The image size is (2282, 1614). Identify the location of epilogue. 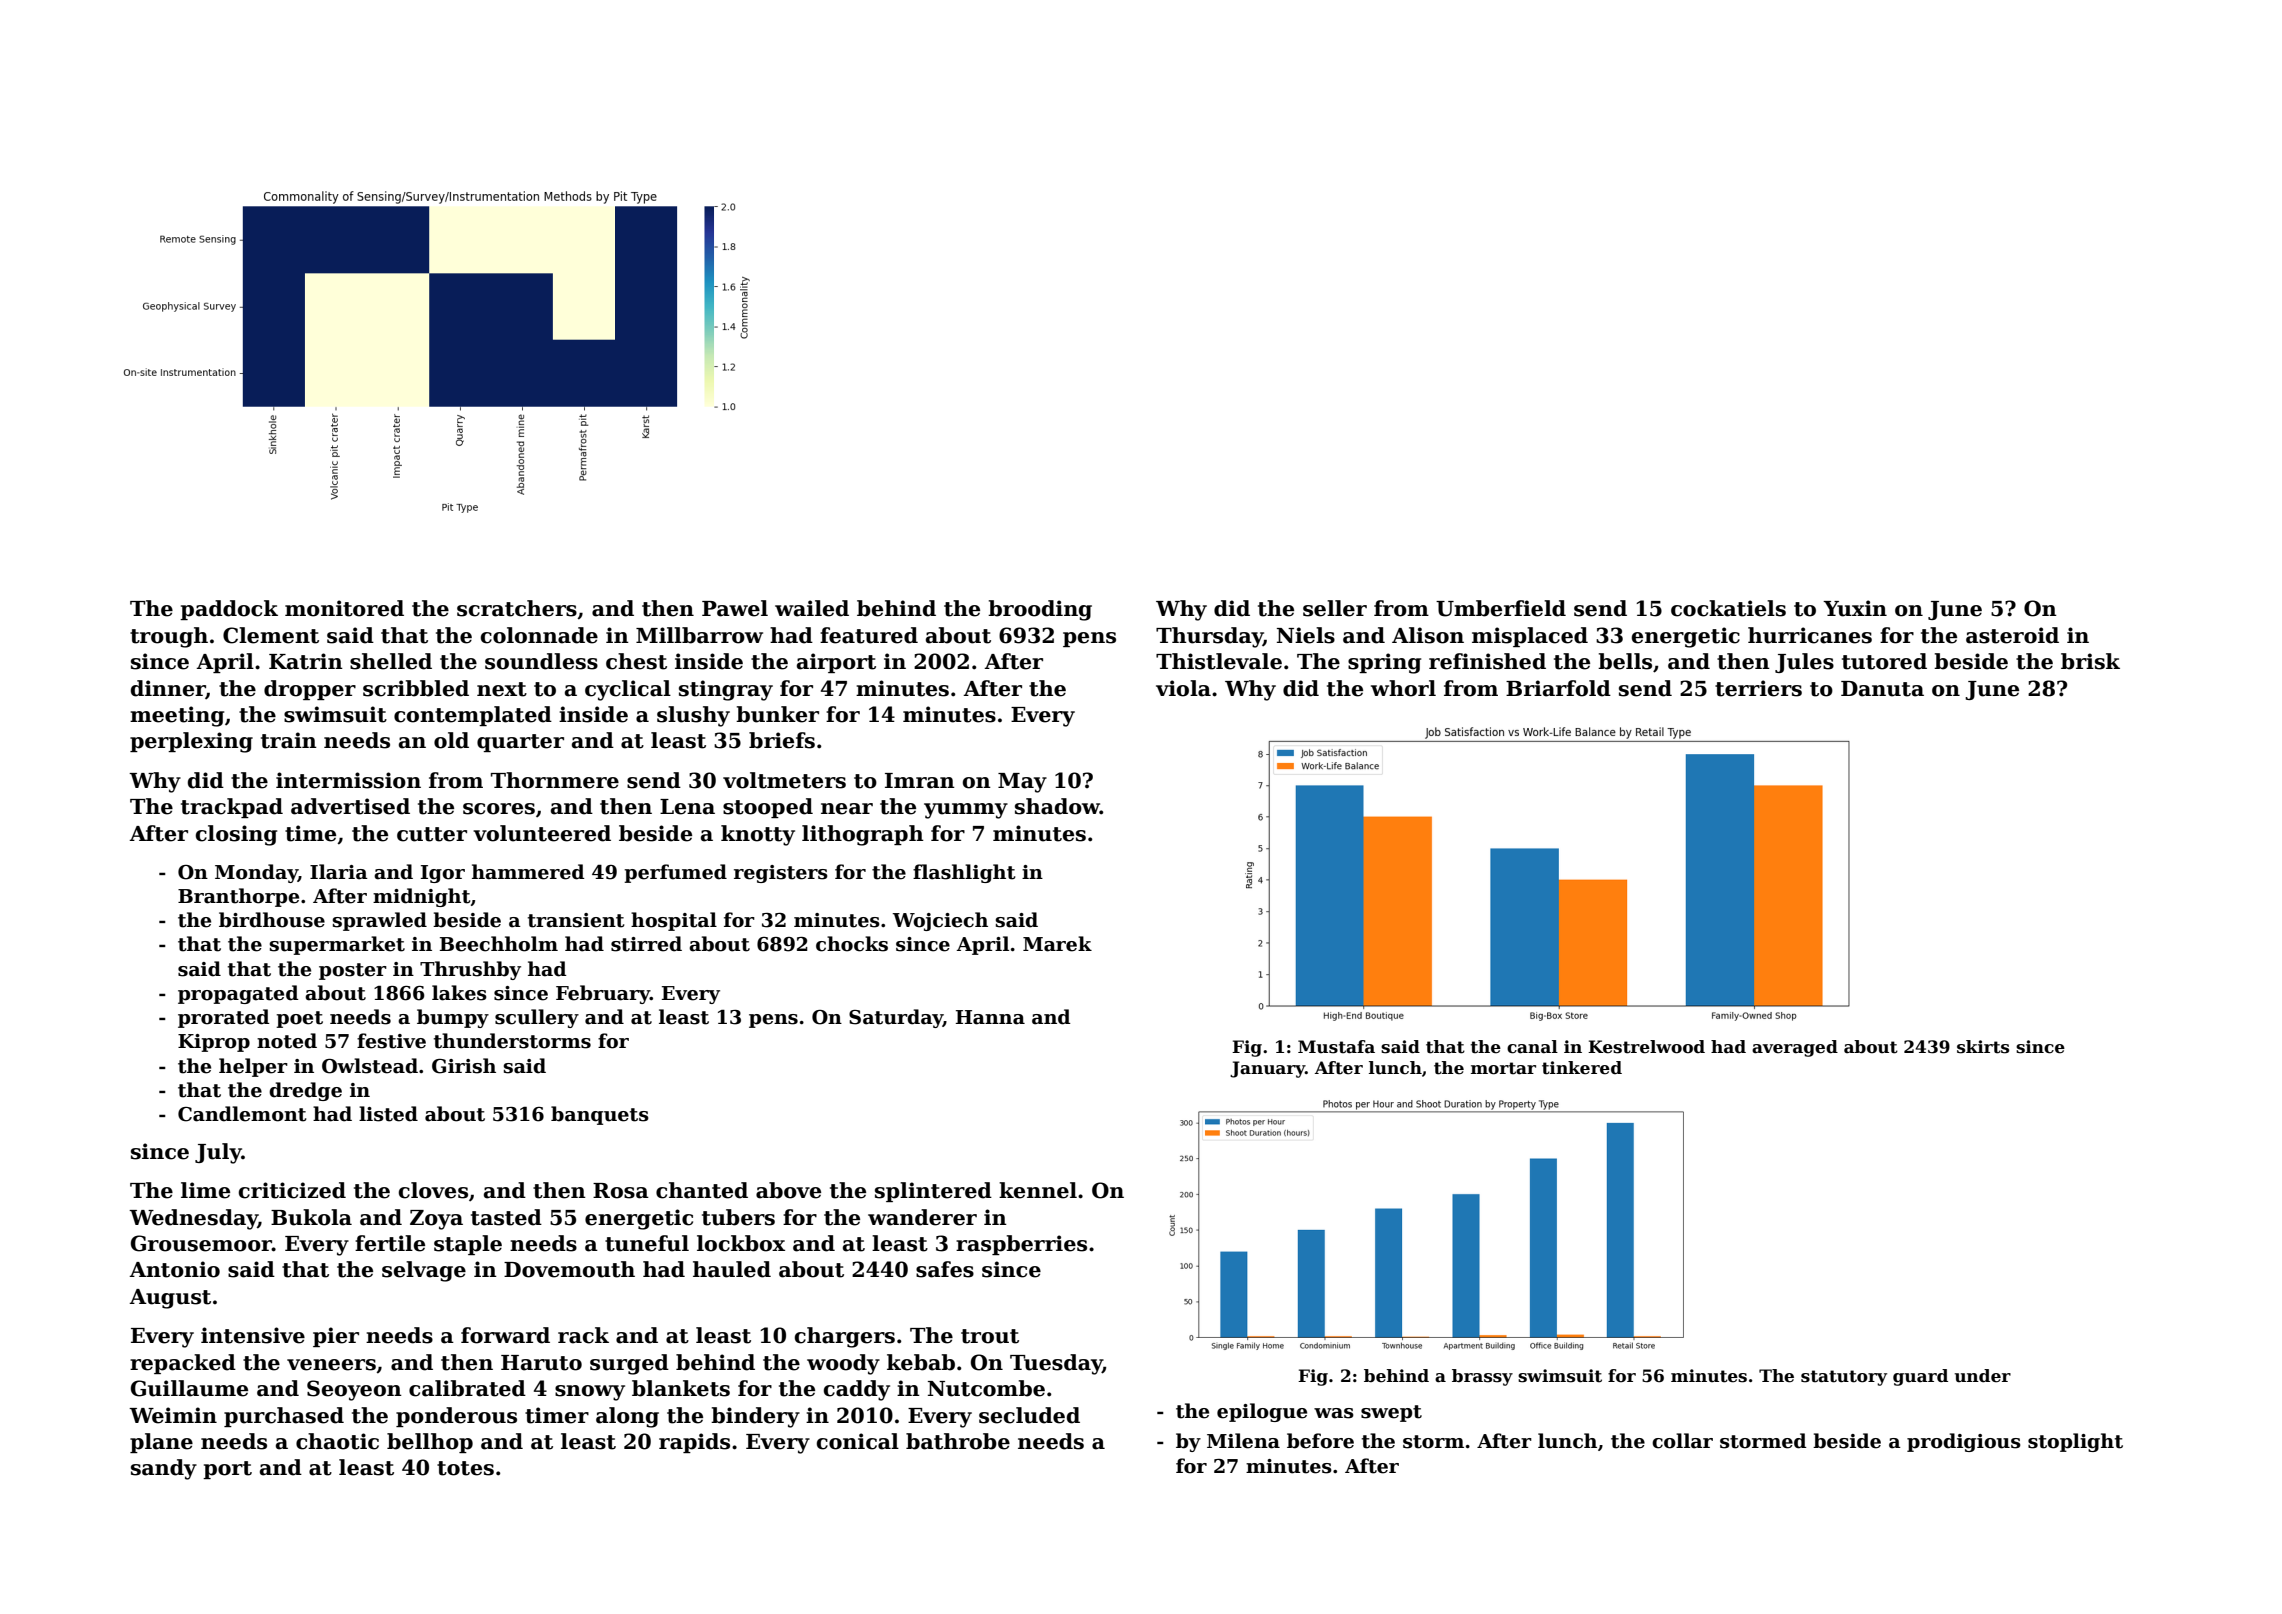
(1262, 1412).
